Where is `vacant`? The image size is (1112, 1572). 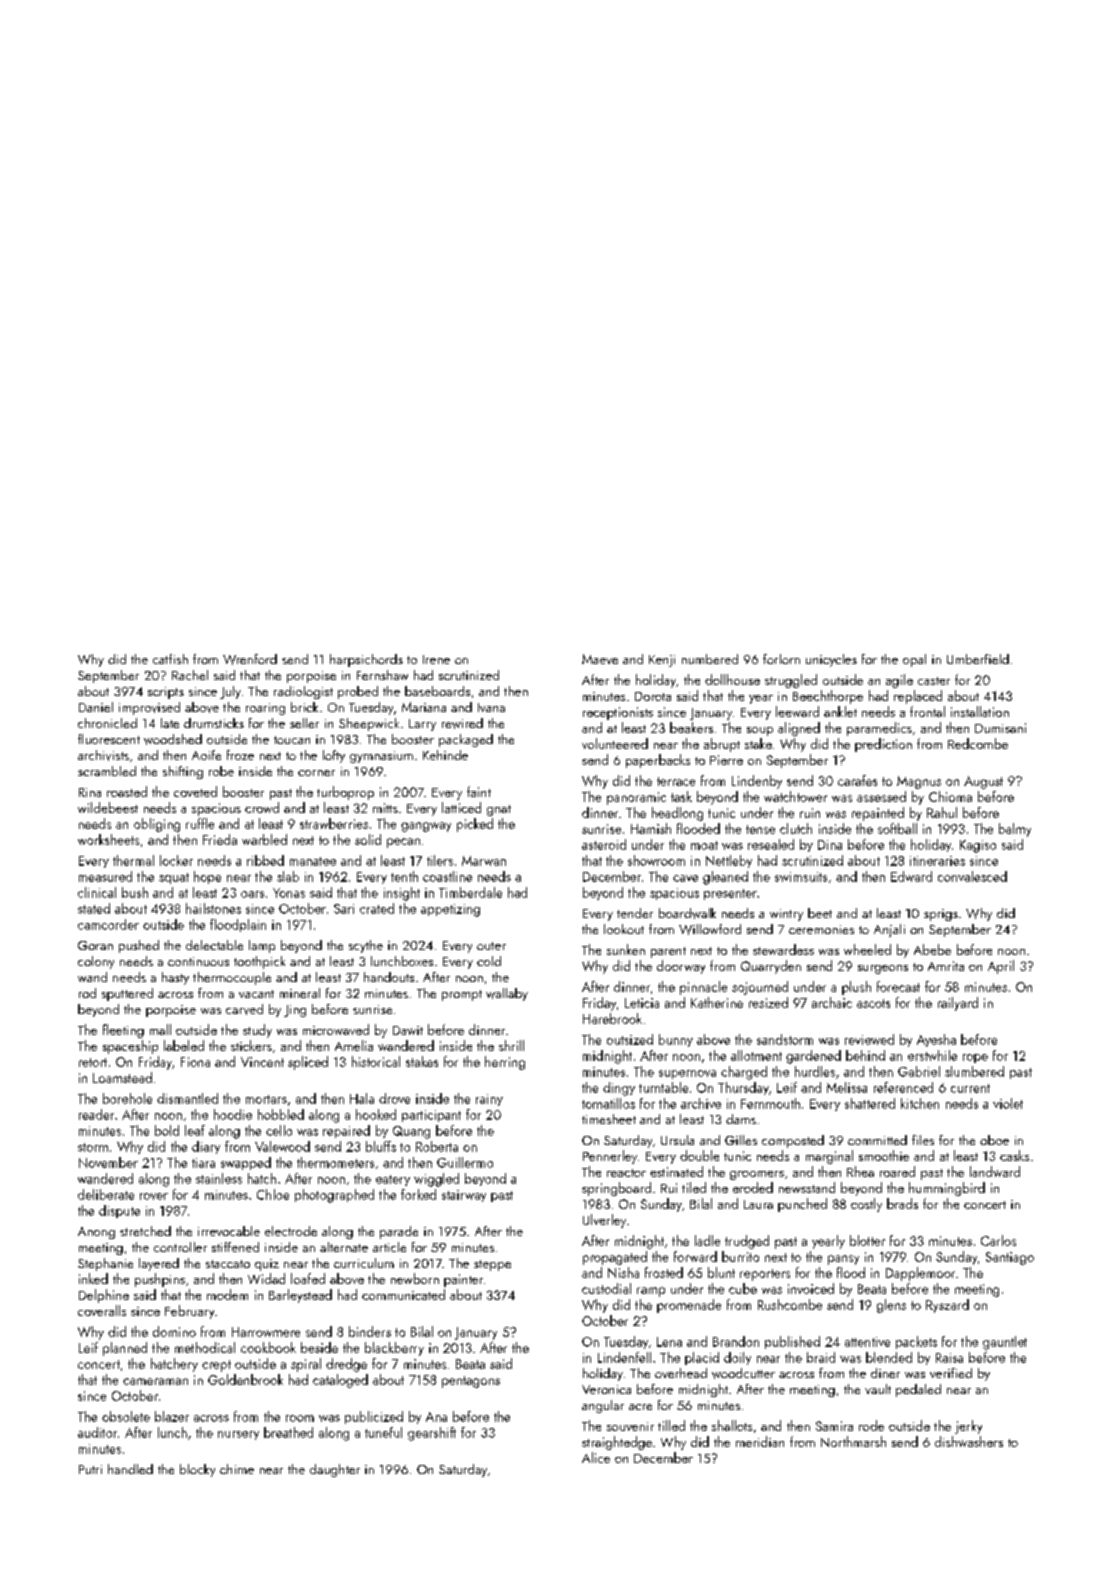
vacant is located at coordinates (256, 994).
